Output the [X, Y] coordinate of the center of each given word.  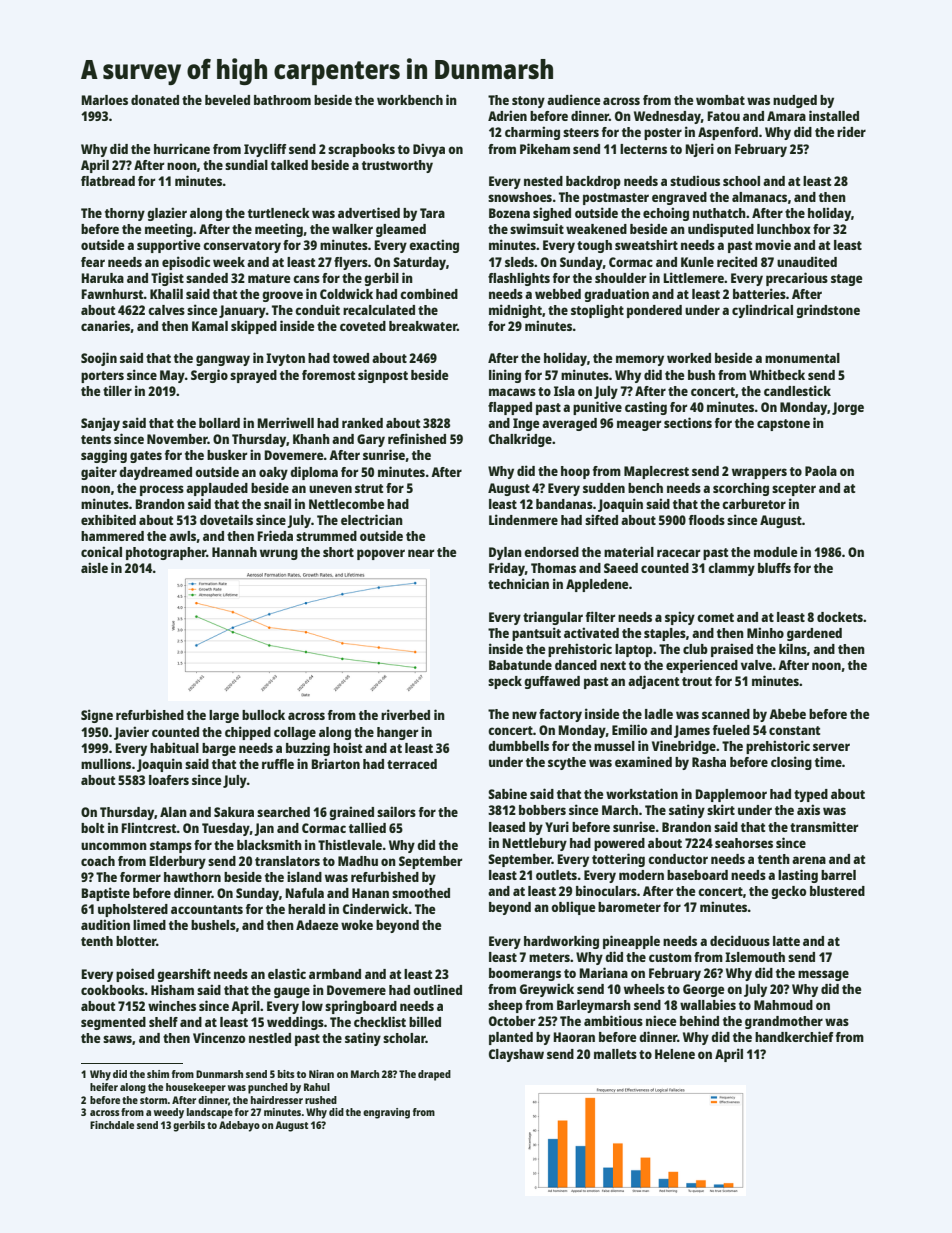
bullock [263, 715]
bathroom [282, 100]
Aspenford [728, 133]
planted [511, 1038]
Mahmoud [783, 1005]
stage [846, 280]
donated [155, 100]
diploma [314, 473]
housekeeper [196, 1088]
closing [791, 763]
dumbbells [518, 746]
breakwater [423, 326]
